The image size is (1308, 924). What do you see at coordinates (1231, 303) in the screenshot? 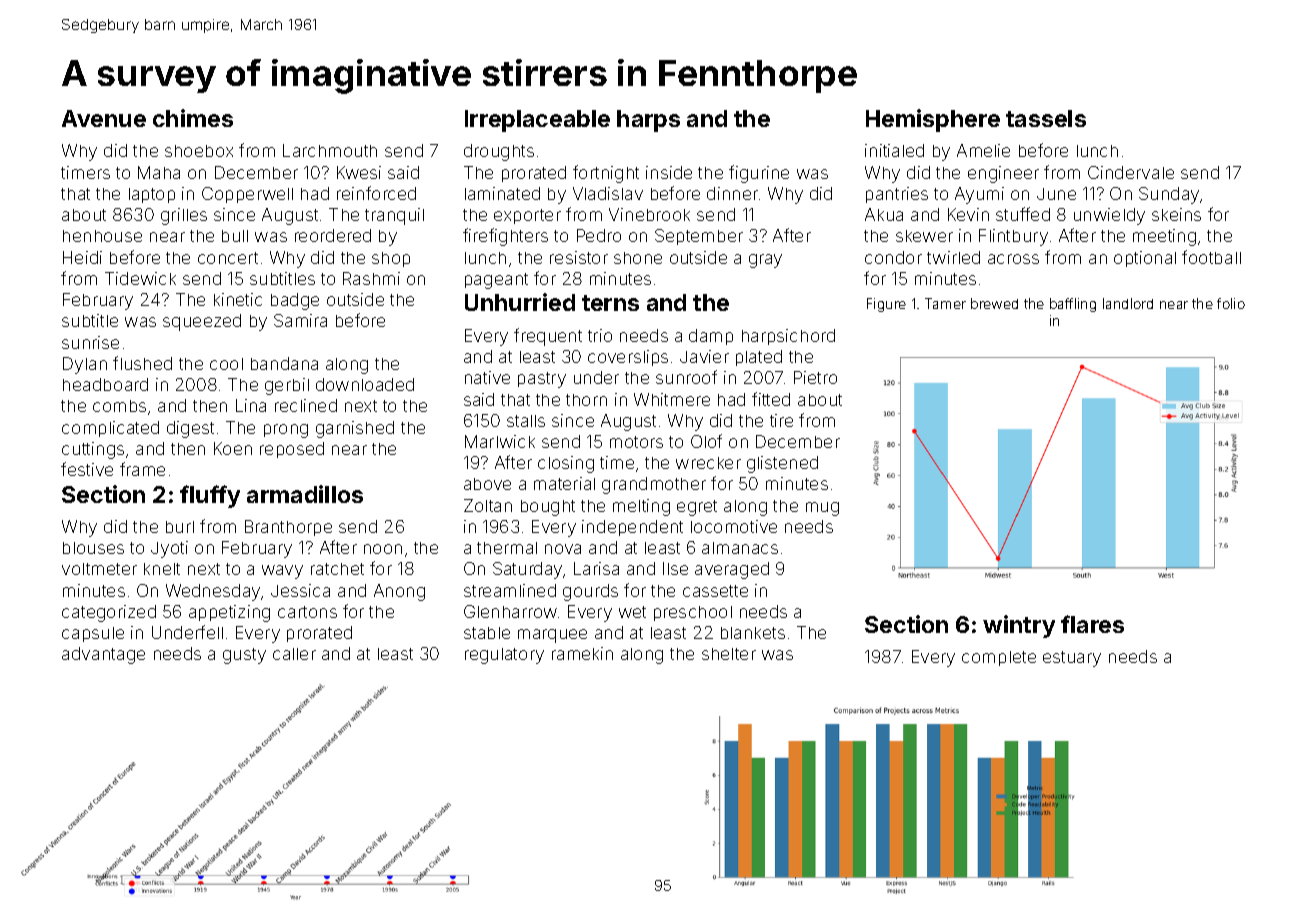
I see `folio` at bounding box center [1231, 303].
